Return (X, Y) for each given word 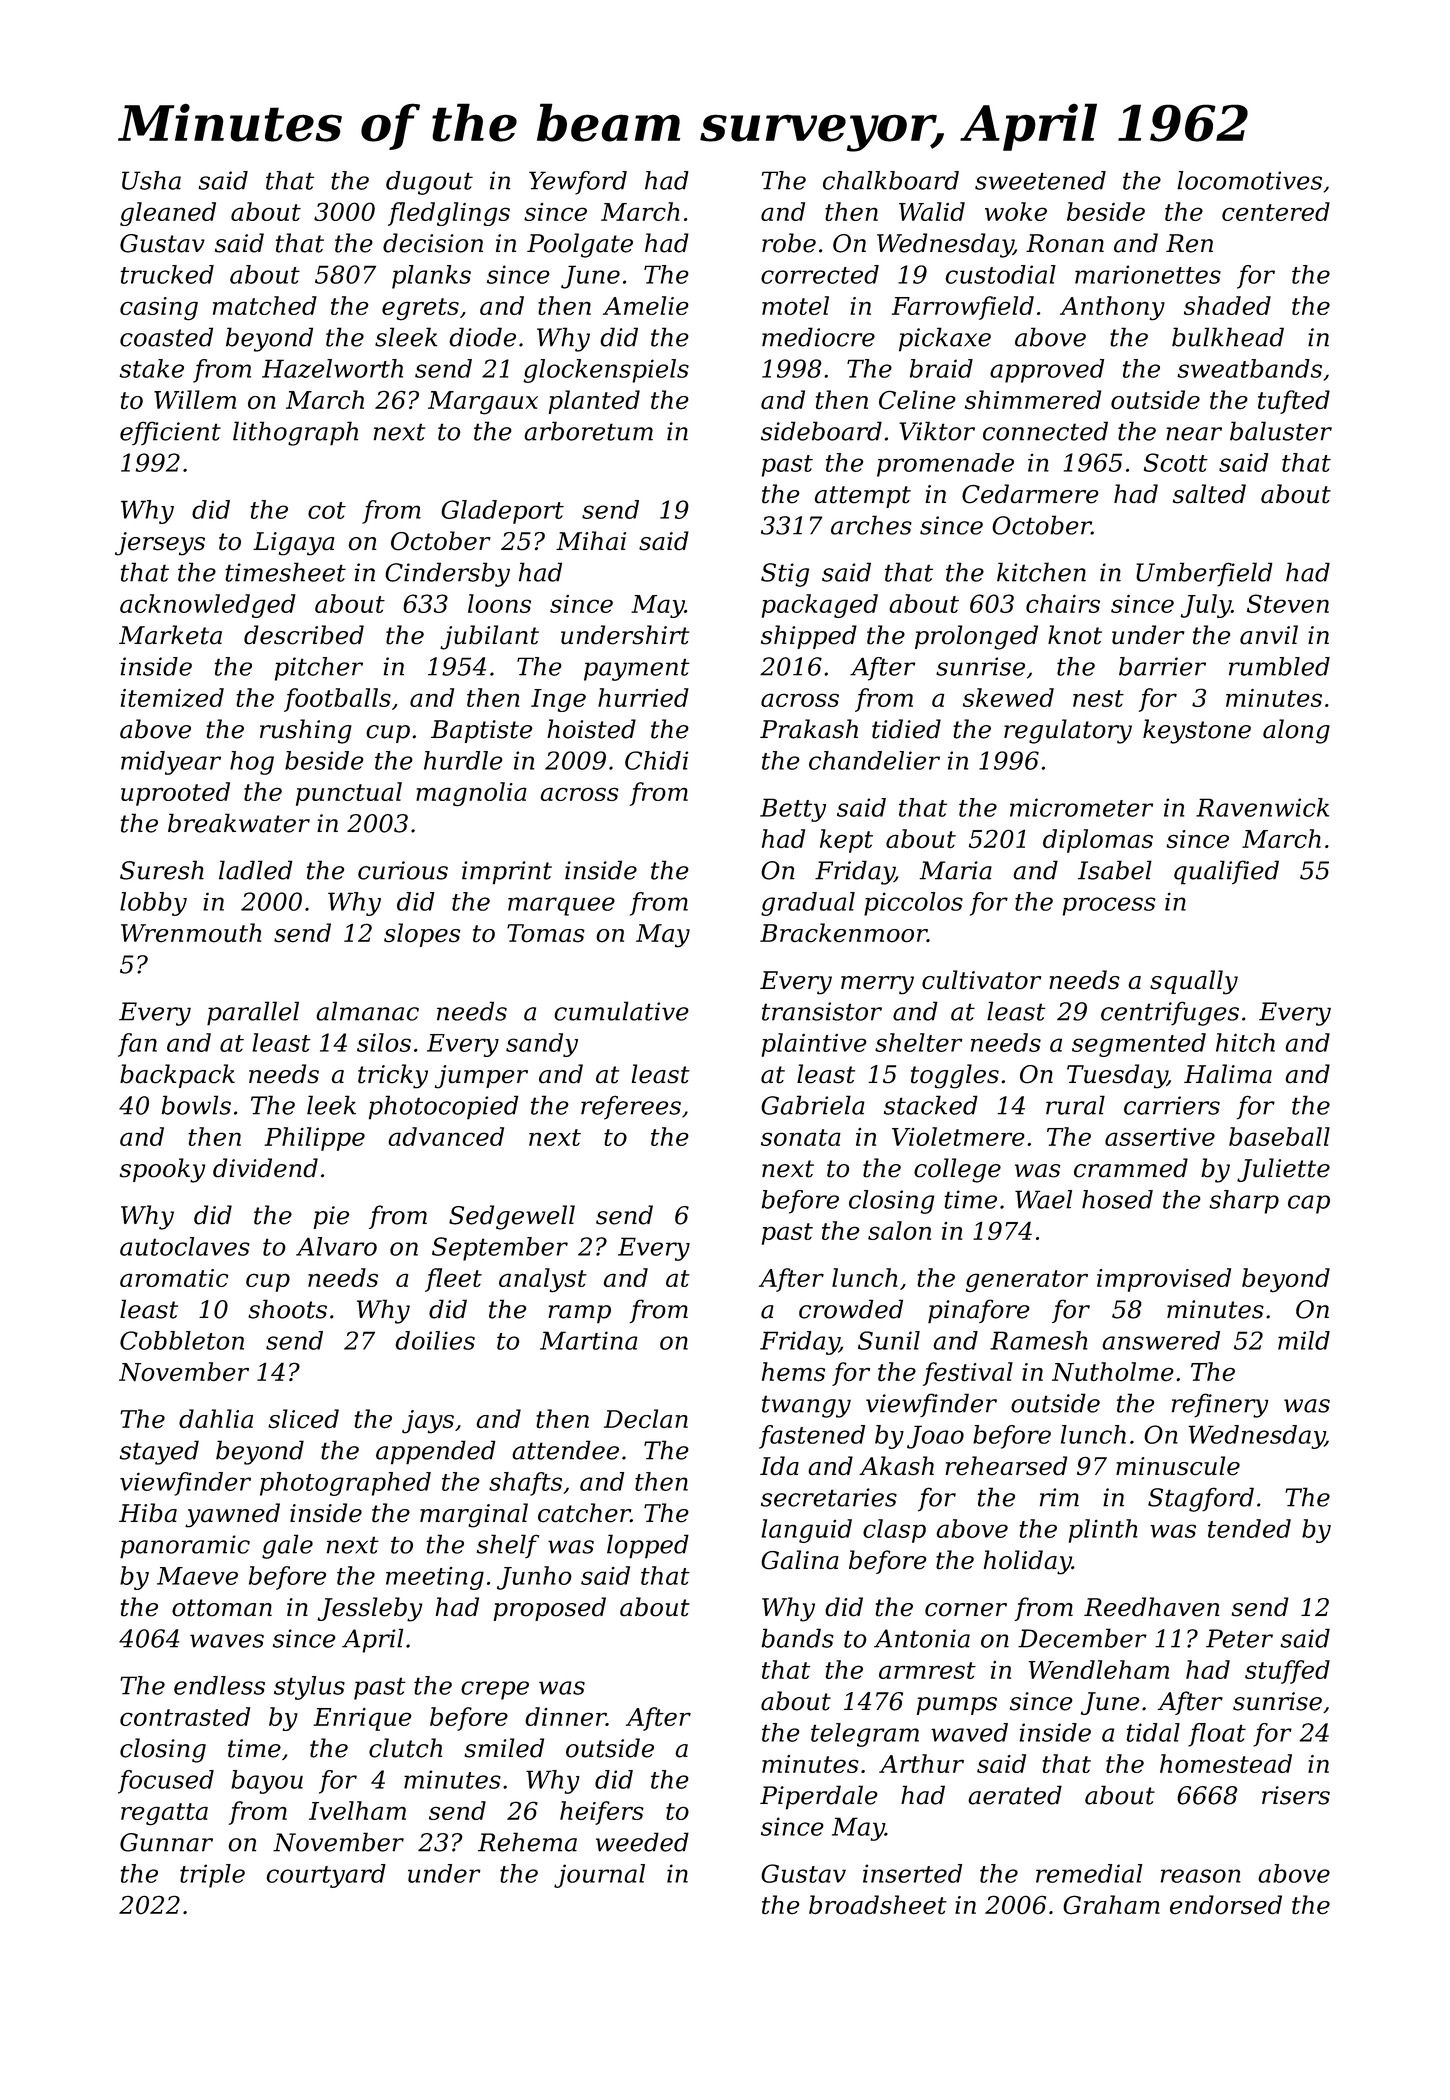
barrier (1162, 666)
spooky (162, 1170)
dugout (429, 183)
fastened (812, 1437)
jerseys (160, 544)
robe (789, 243)
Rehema (527, 1842)
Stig (785, 575)
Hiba (148, 1513)
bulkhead (1228, 337)
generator (1027, 1281)
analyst (543, 1280)
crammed (1131, 1168)
